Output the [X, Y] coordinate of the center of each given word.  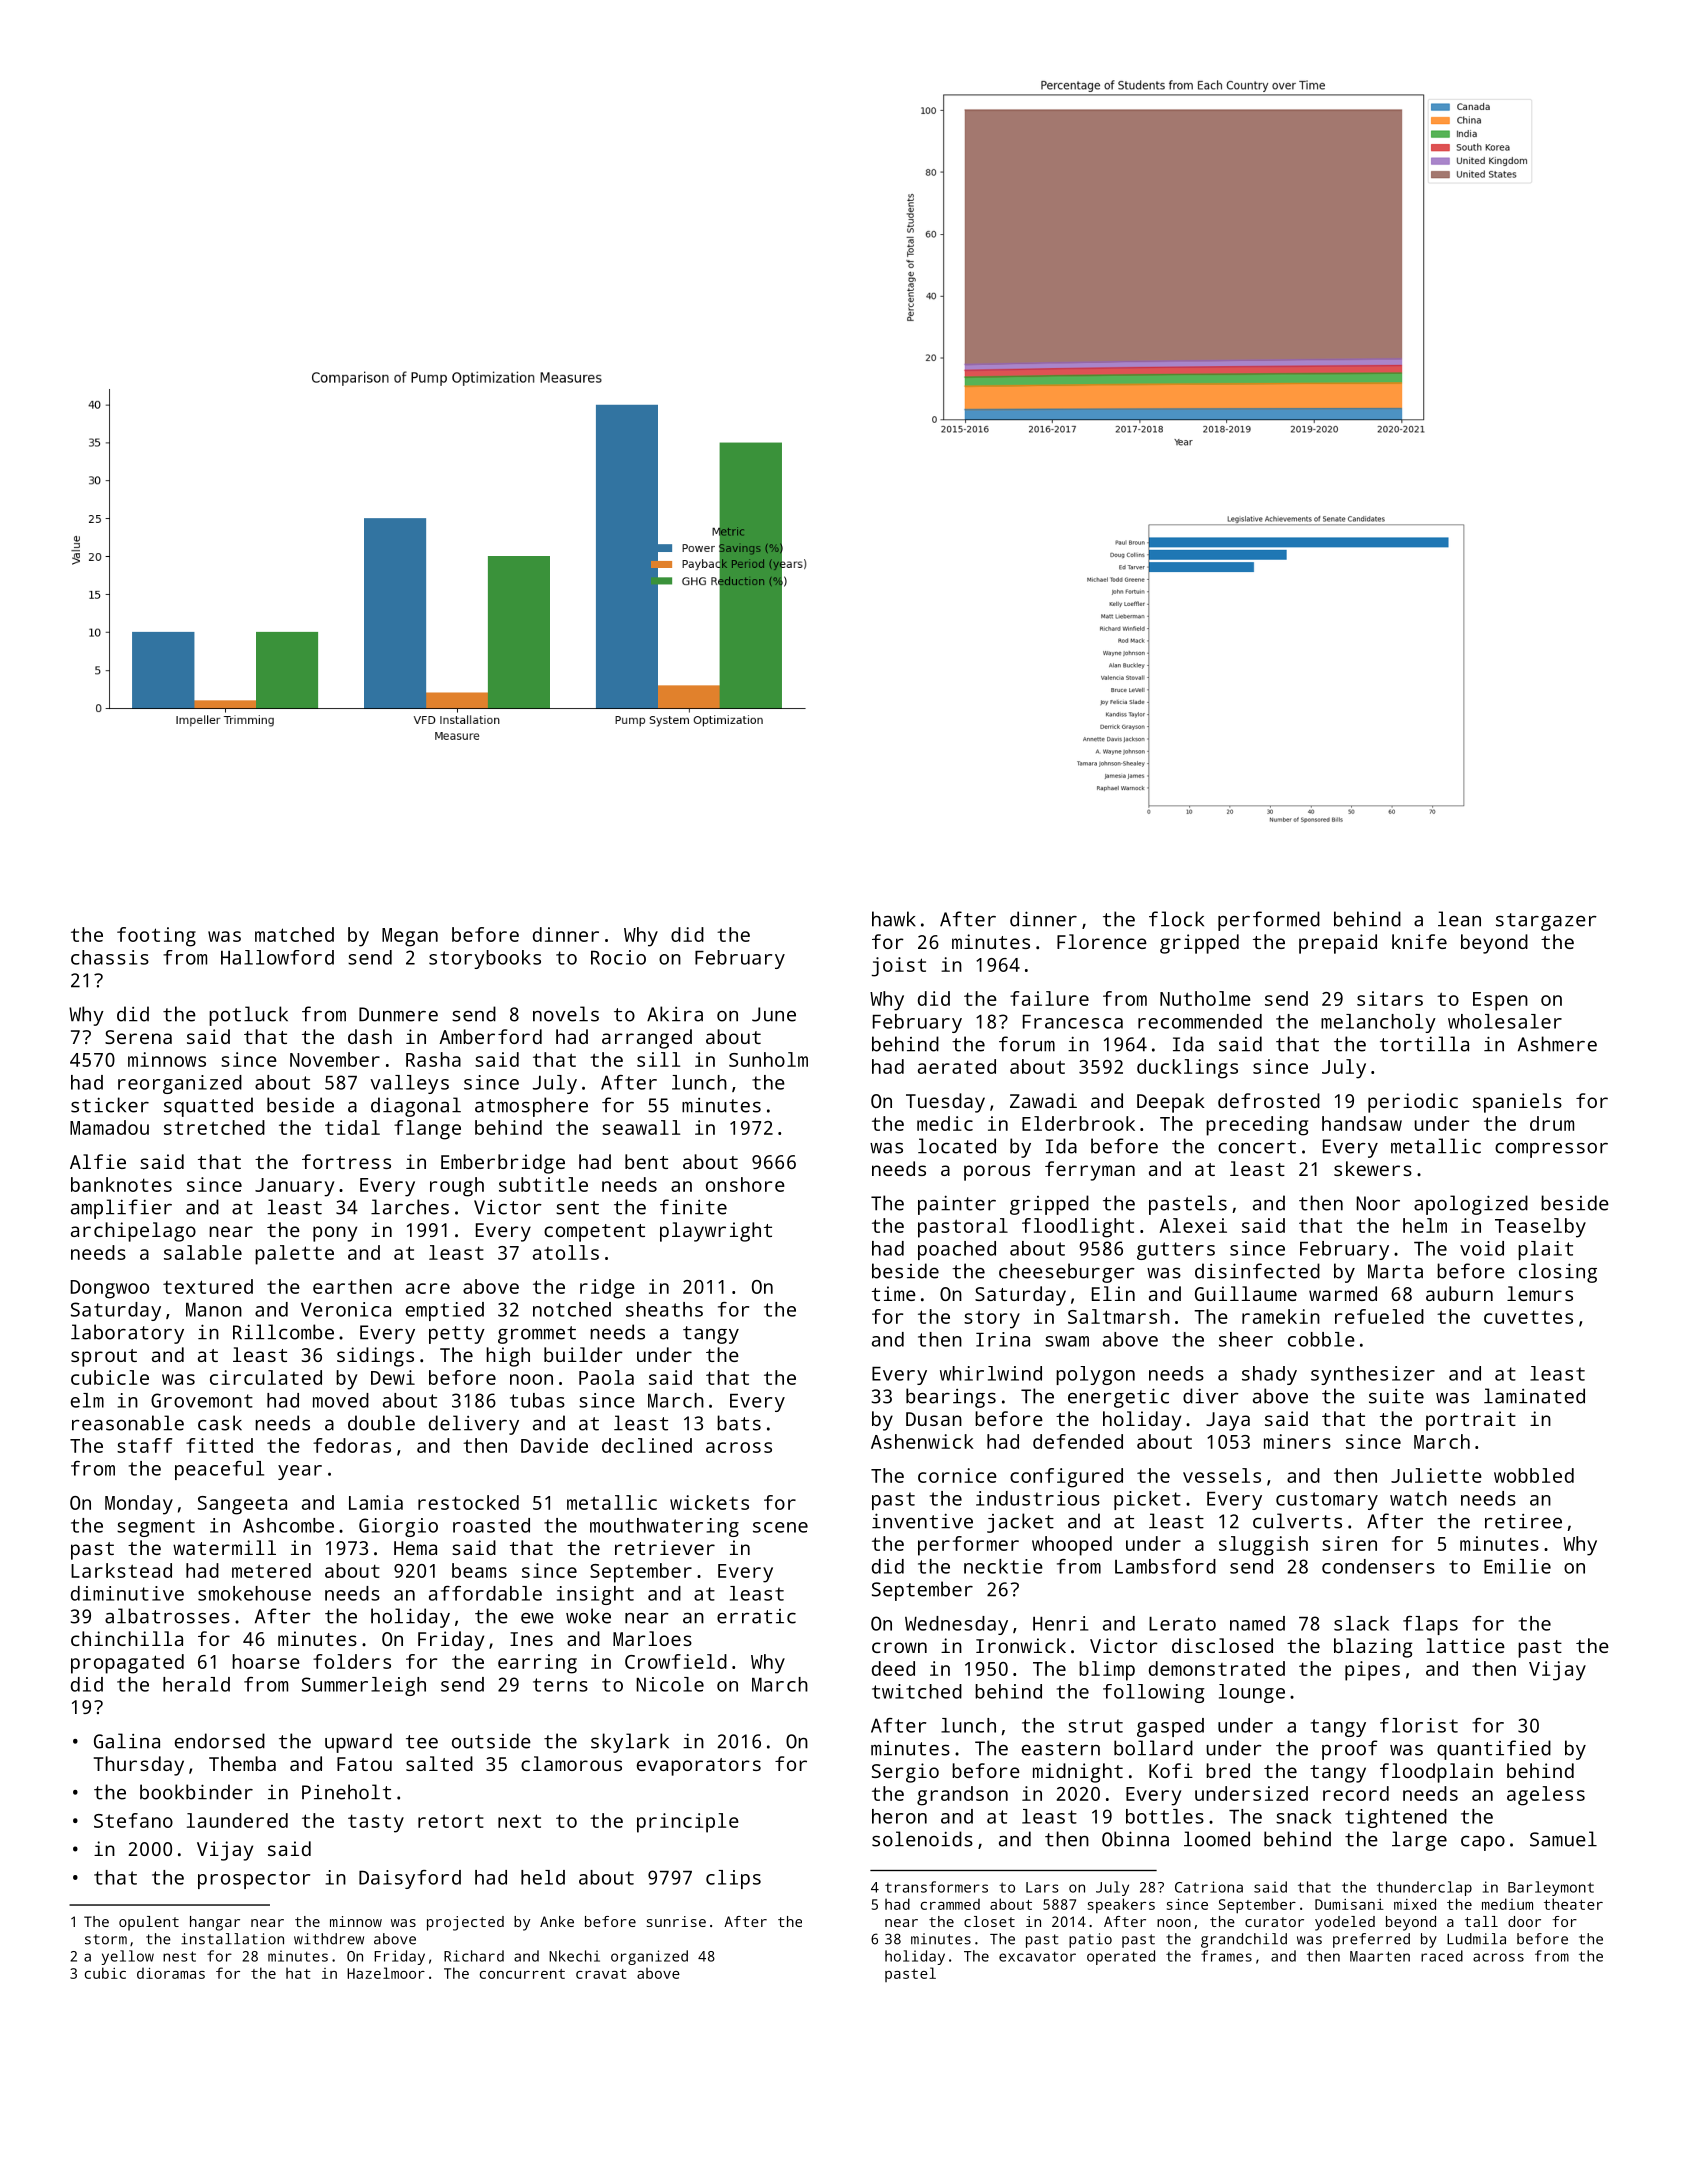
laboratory [127, 1334]
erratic [756, 1616]
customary [1327, 1501]
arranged [647, 1039]
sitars [1390, 998]
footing [156, 937]
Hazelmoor [386, 1973]
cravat [601, 1974]
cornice [957, 1475]
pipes [1372, 1671]
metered [271, 1570]
